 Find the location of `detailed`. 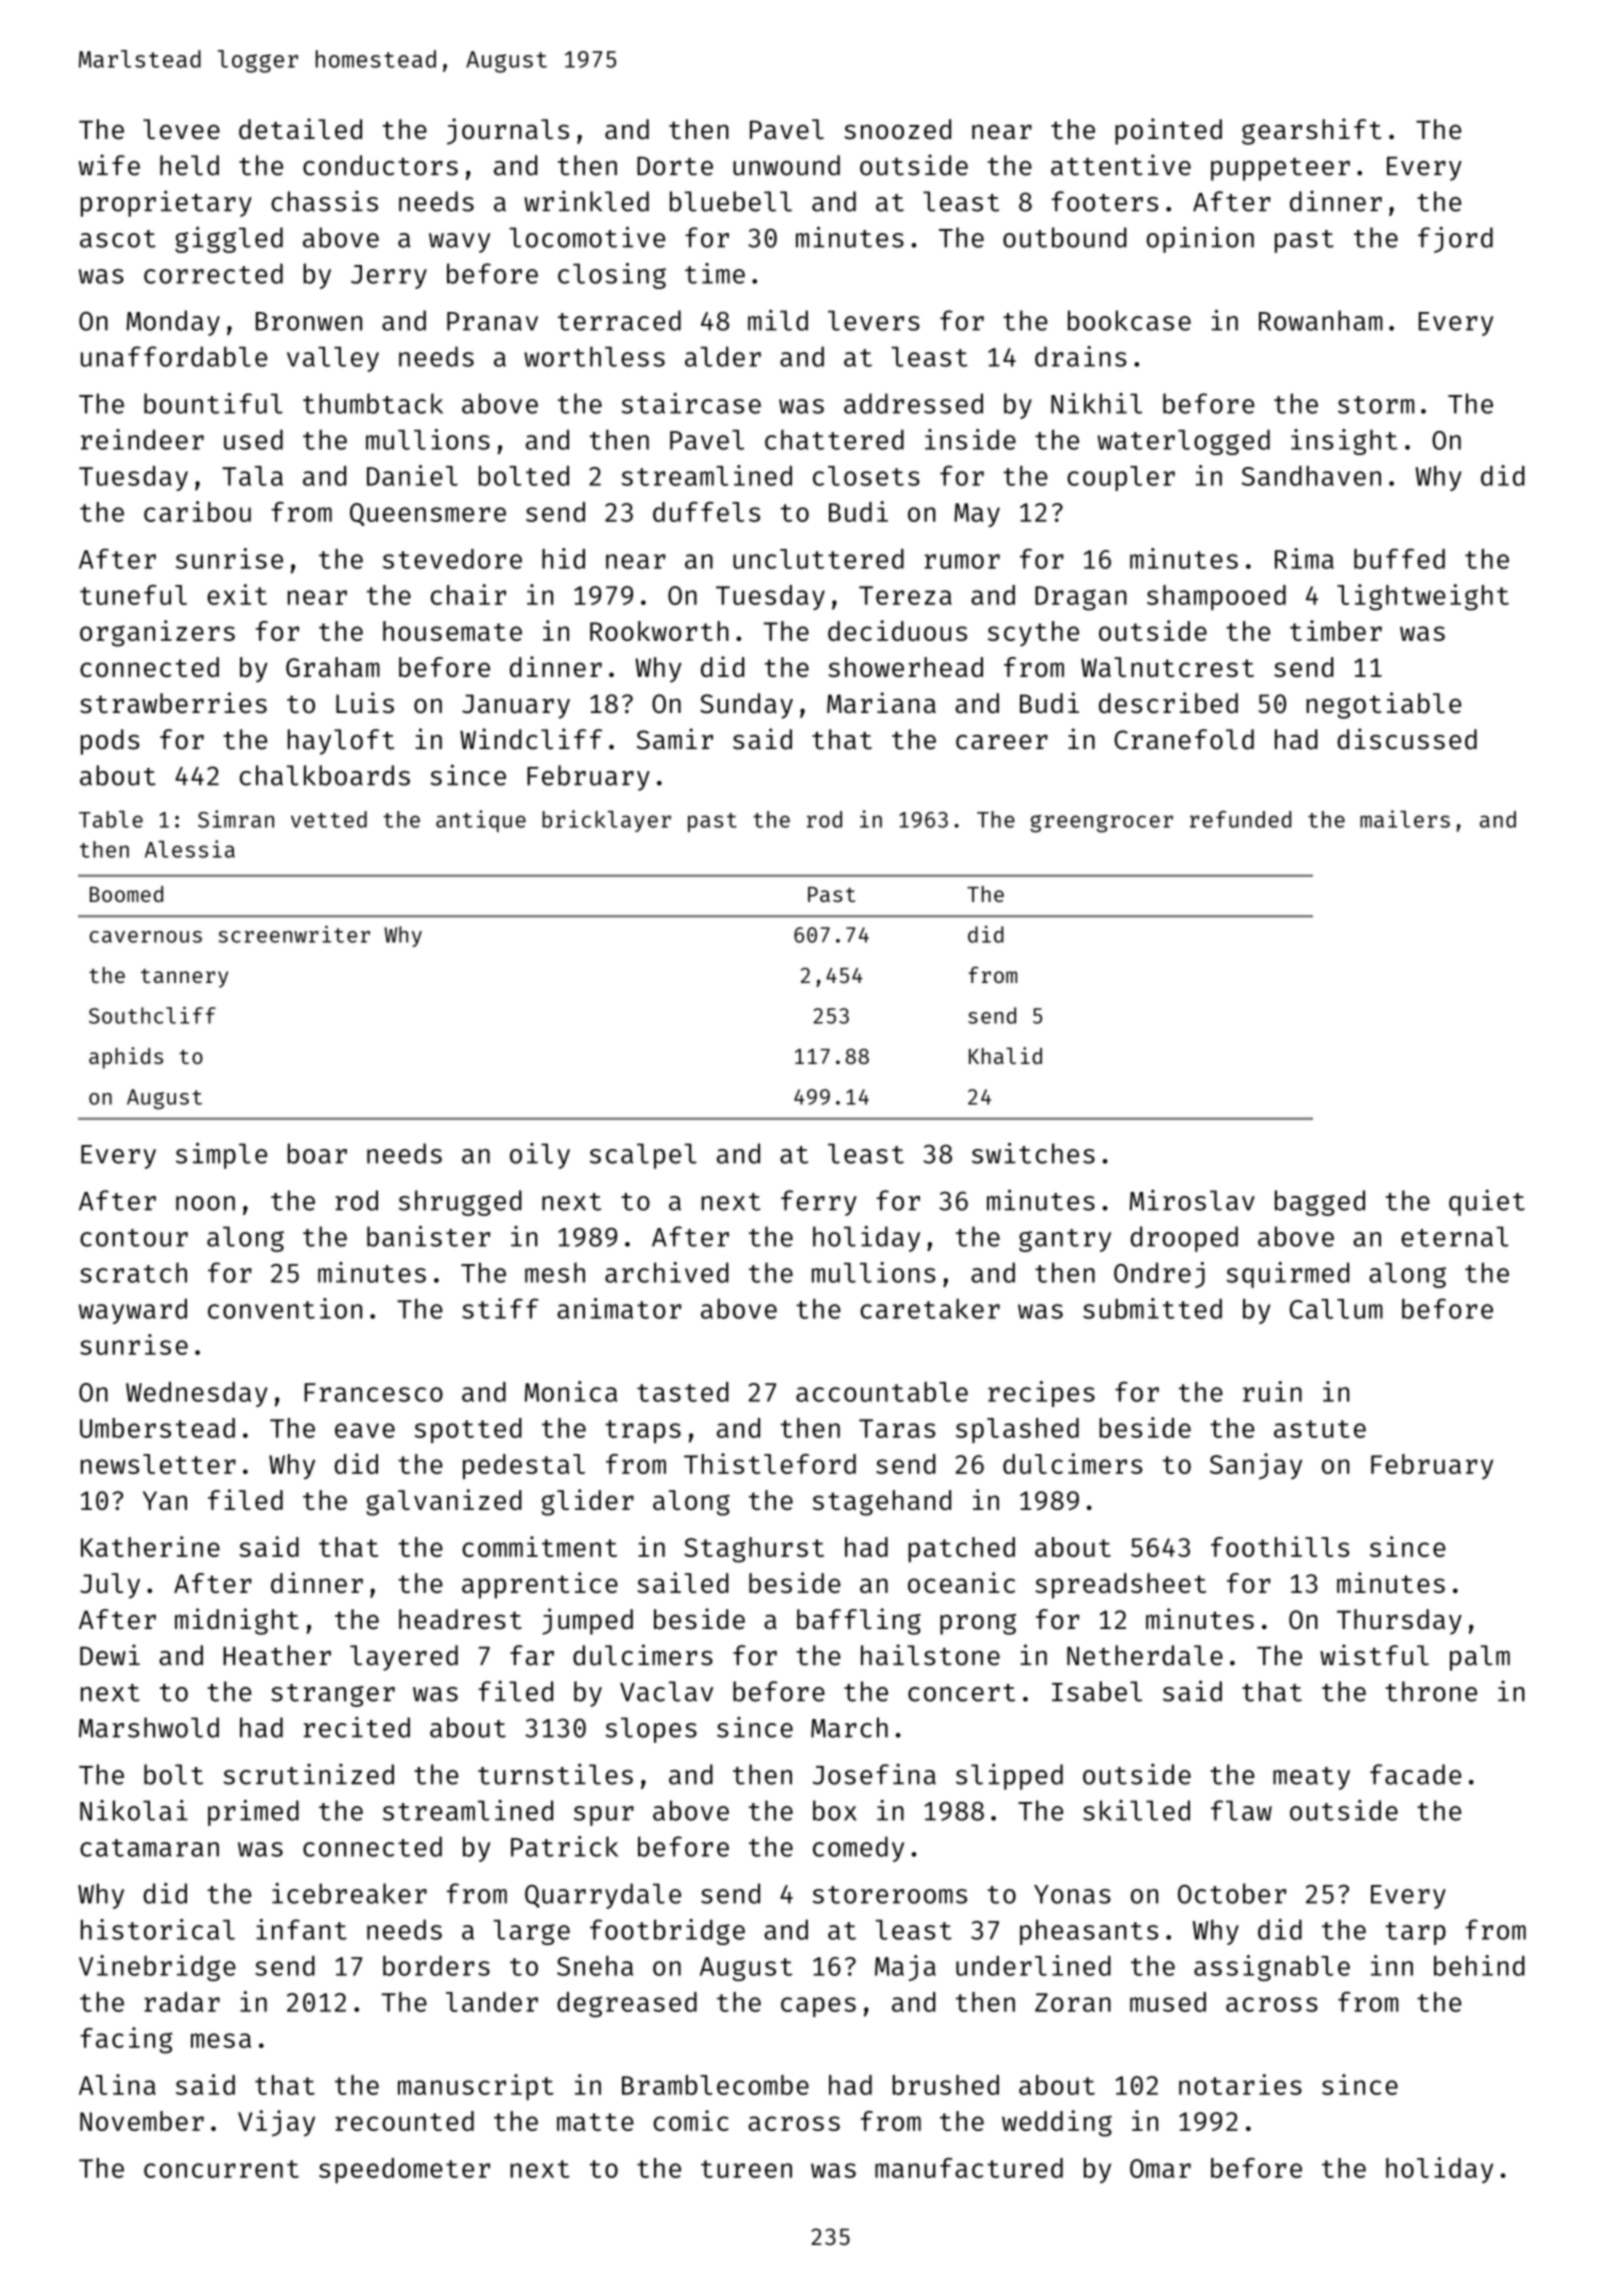

detailed is located at coordinates (300, 129).
